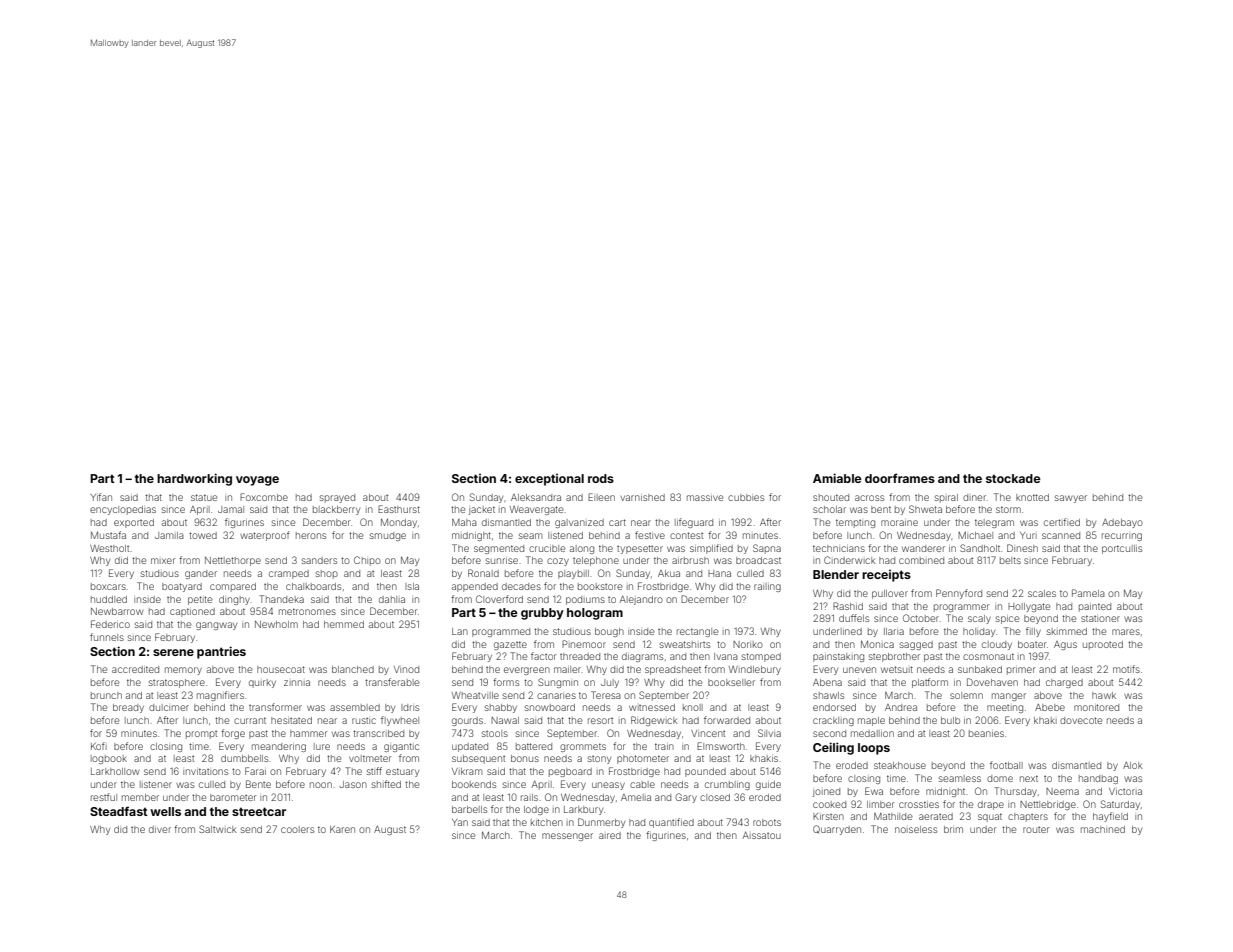  Describe the element at coordinates (134, 523) in the document. I see `exported` at that location.
